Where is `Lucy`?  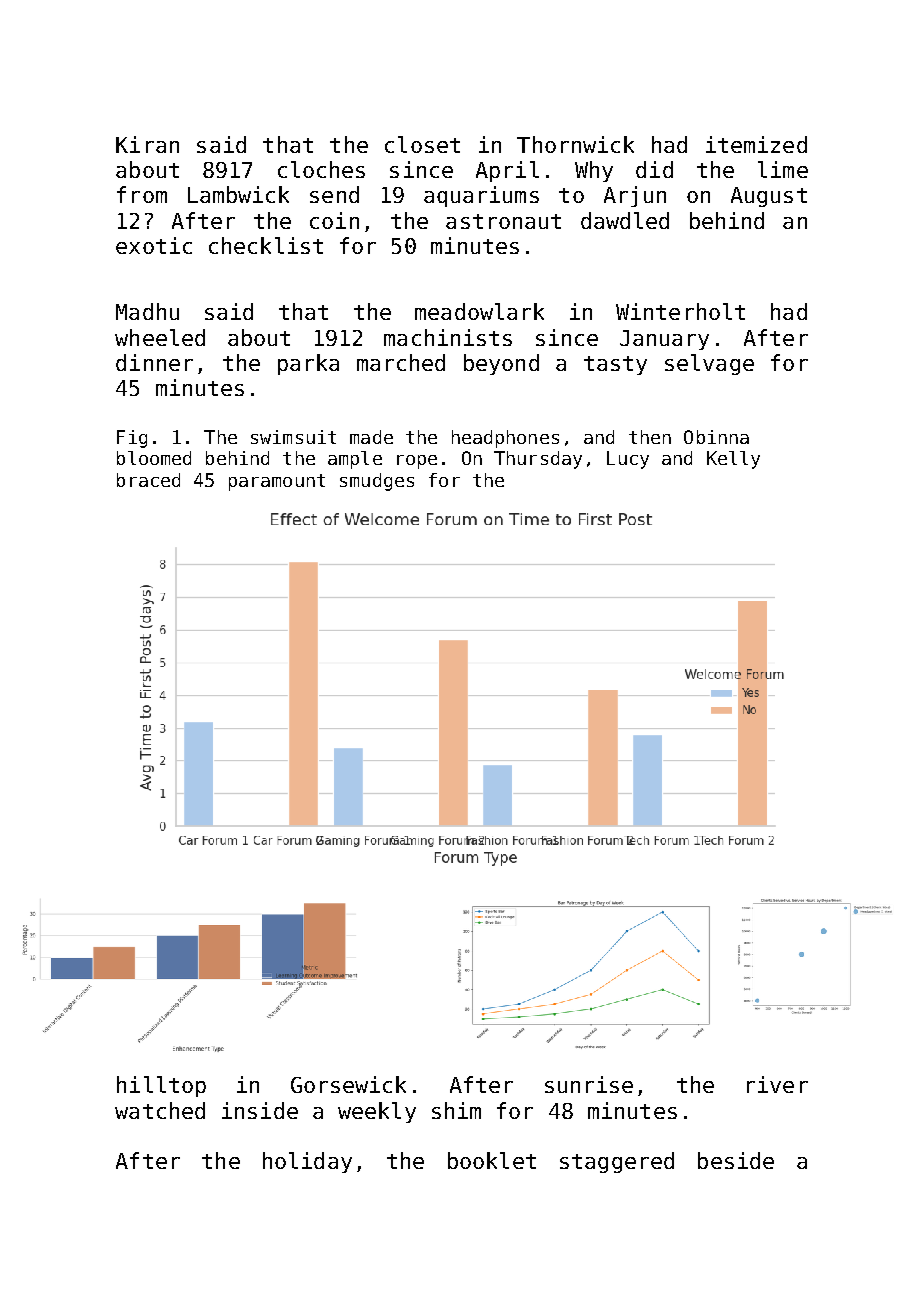
Lucy is located at coordinates (628, 460).
